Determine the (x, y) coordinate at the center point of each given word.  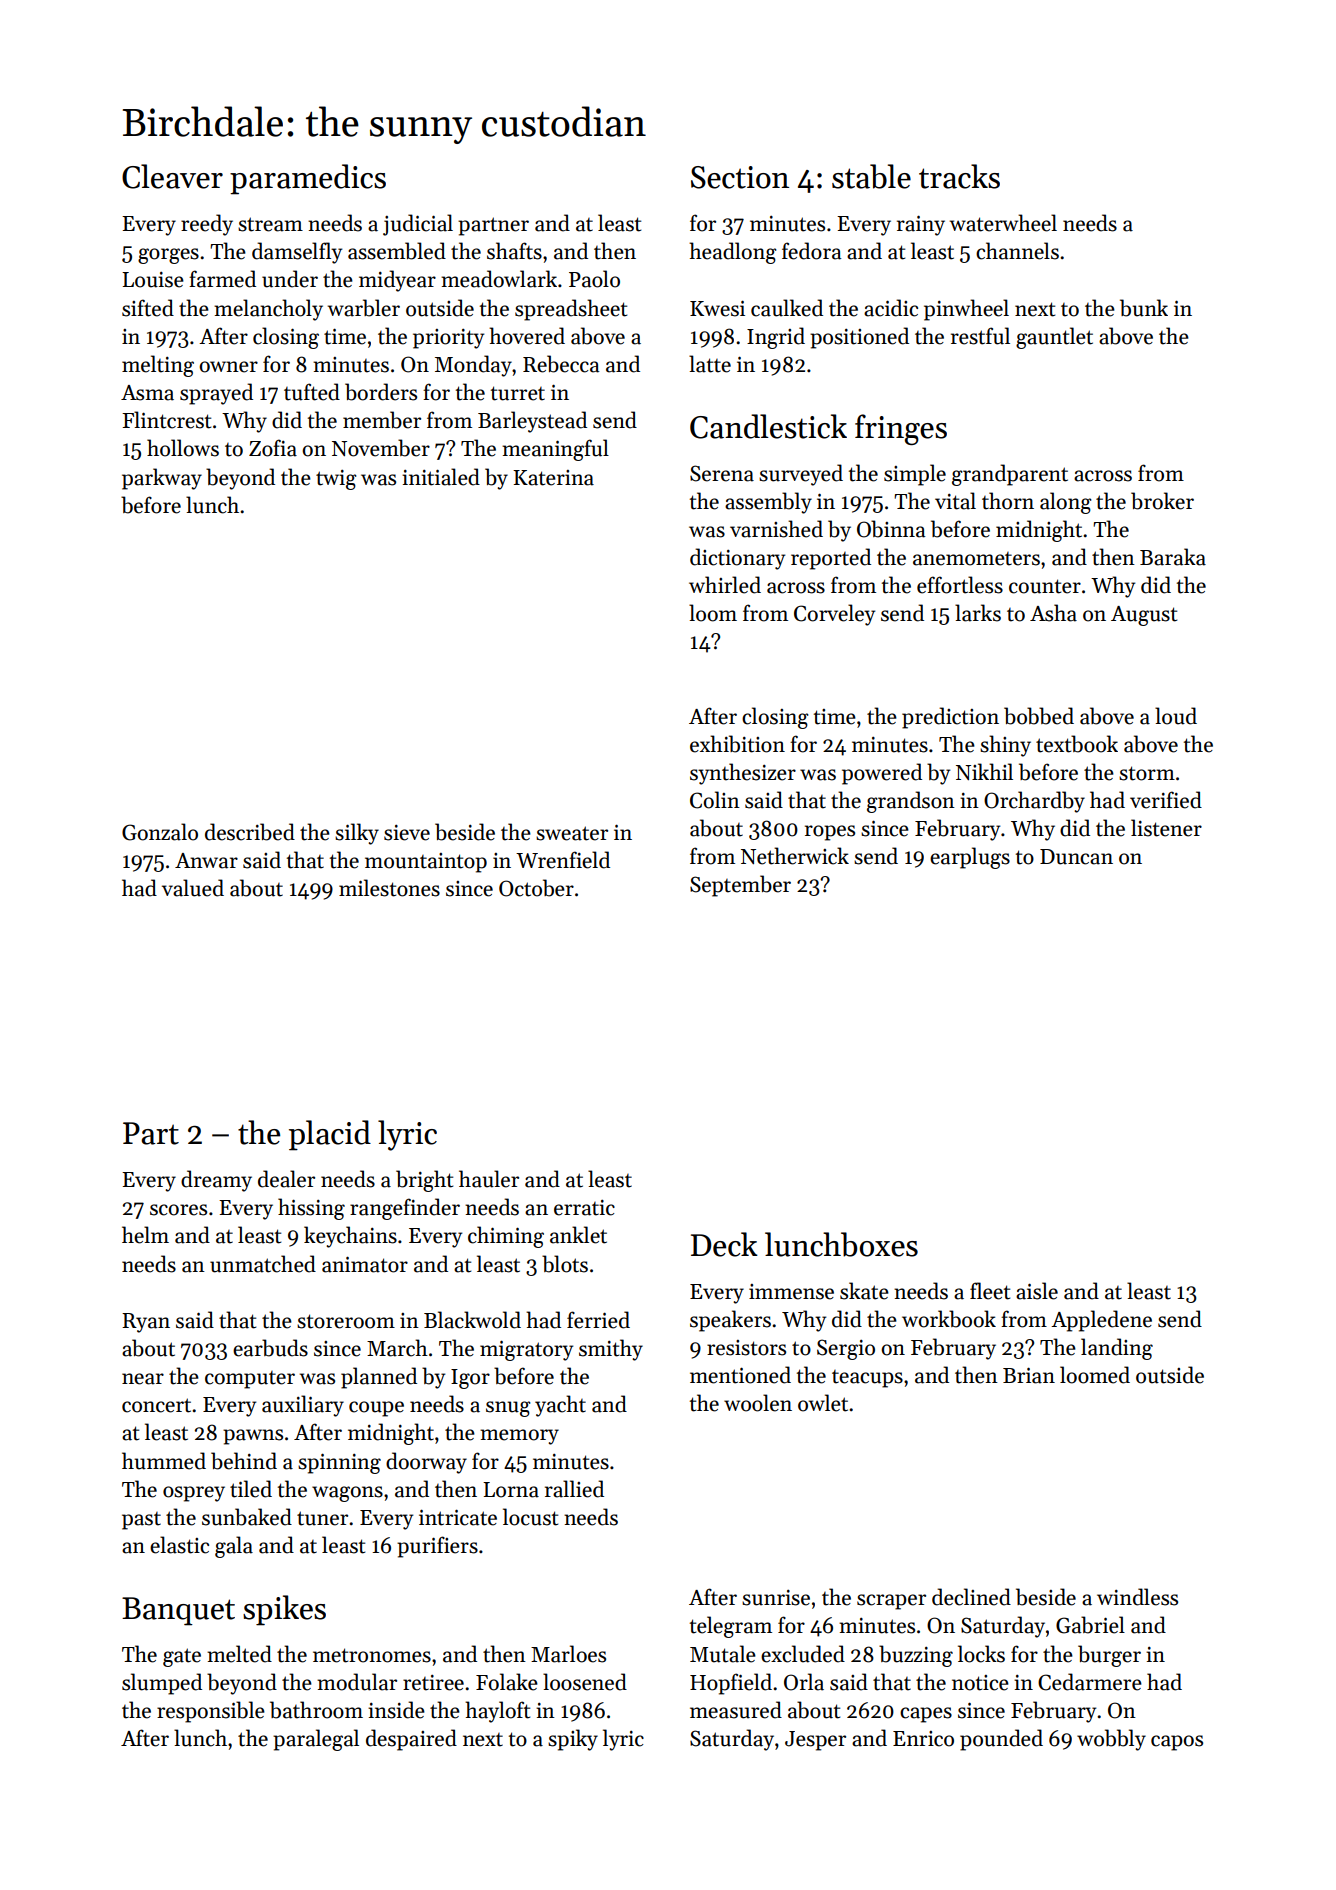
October (536, 888)
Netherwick (795, 856)
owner (228, 367)
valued (193, 888)
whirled (725, 585)
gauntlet (1054, 338)
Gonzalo (160, 832)
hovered (527, 336)
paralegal (316, 1740)
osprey (194, 1494)
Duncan (1076, 857)
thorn (1008, 501)
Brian (1029, 1375)
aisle (1037, 1291)
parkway (162, 479)
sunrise (776, 1598)
